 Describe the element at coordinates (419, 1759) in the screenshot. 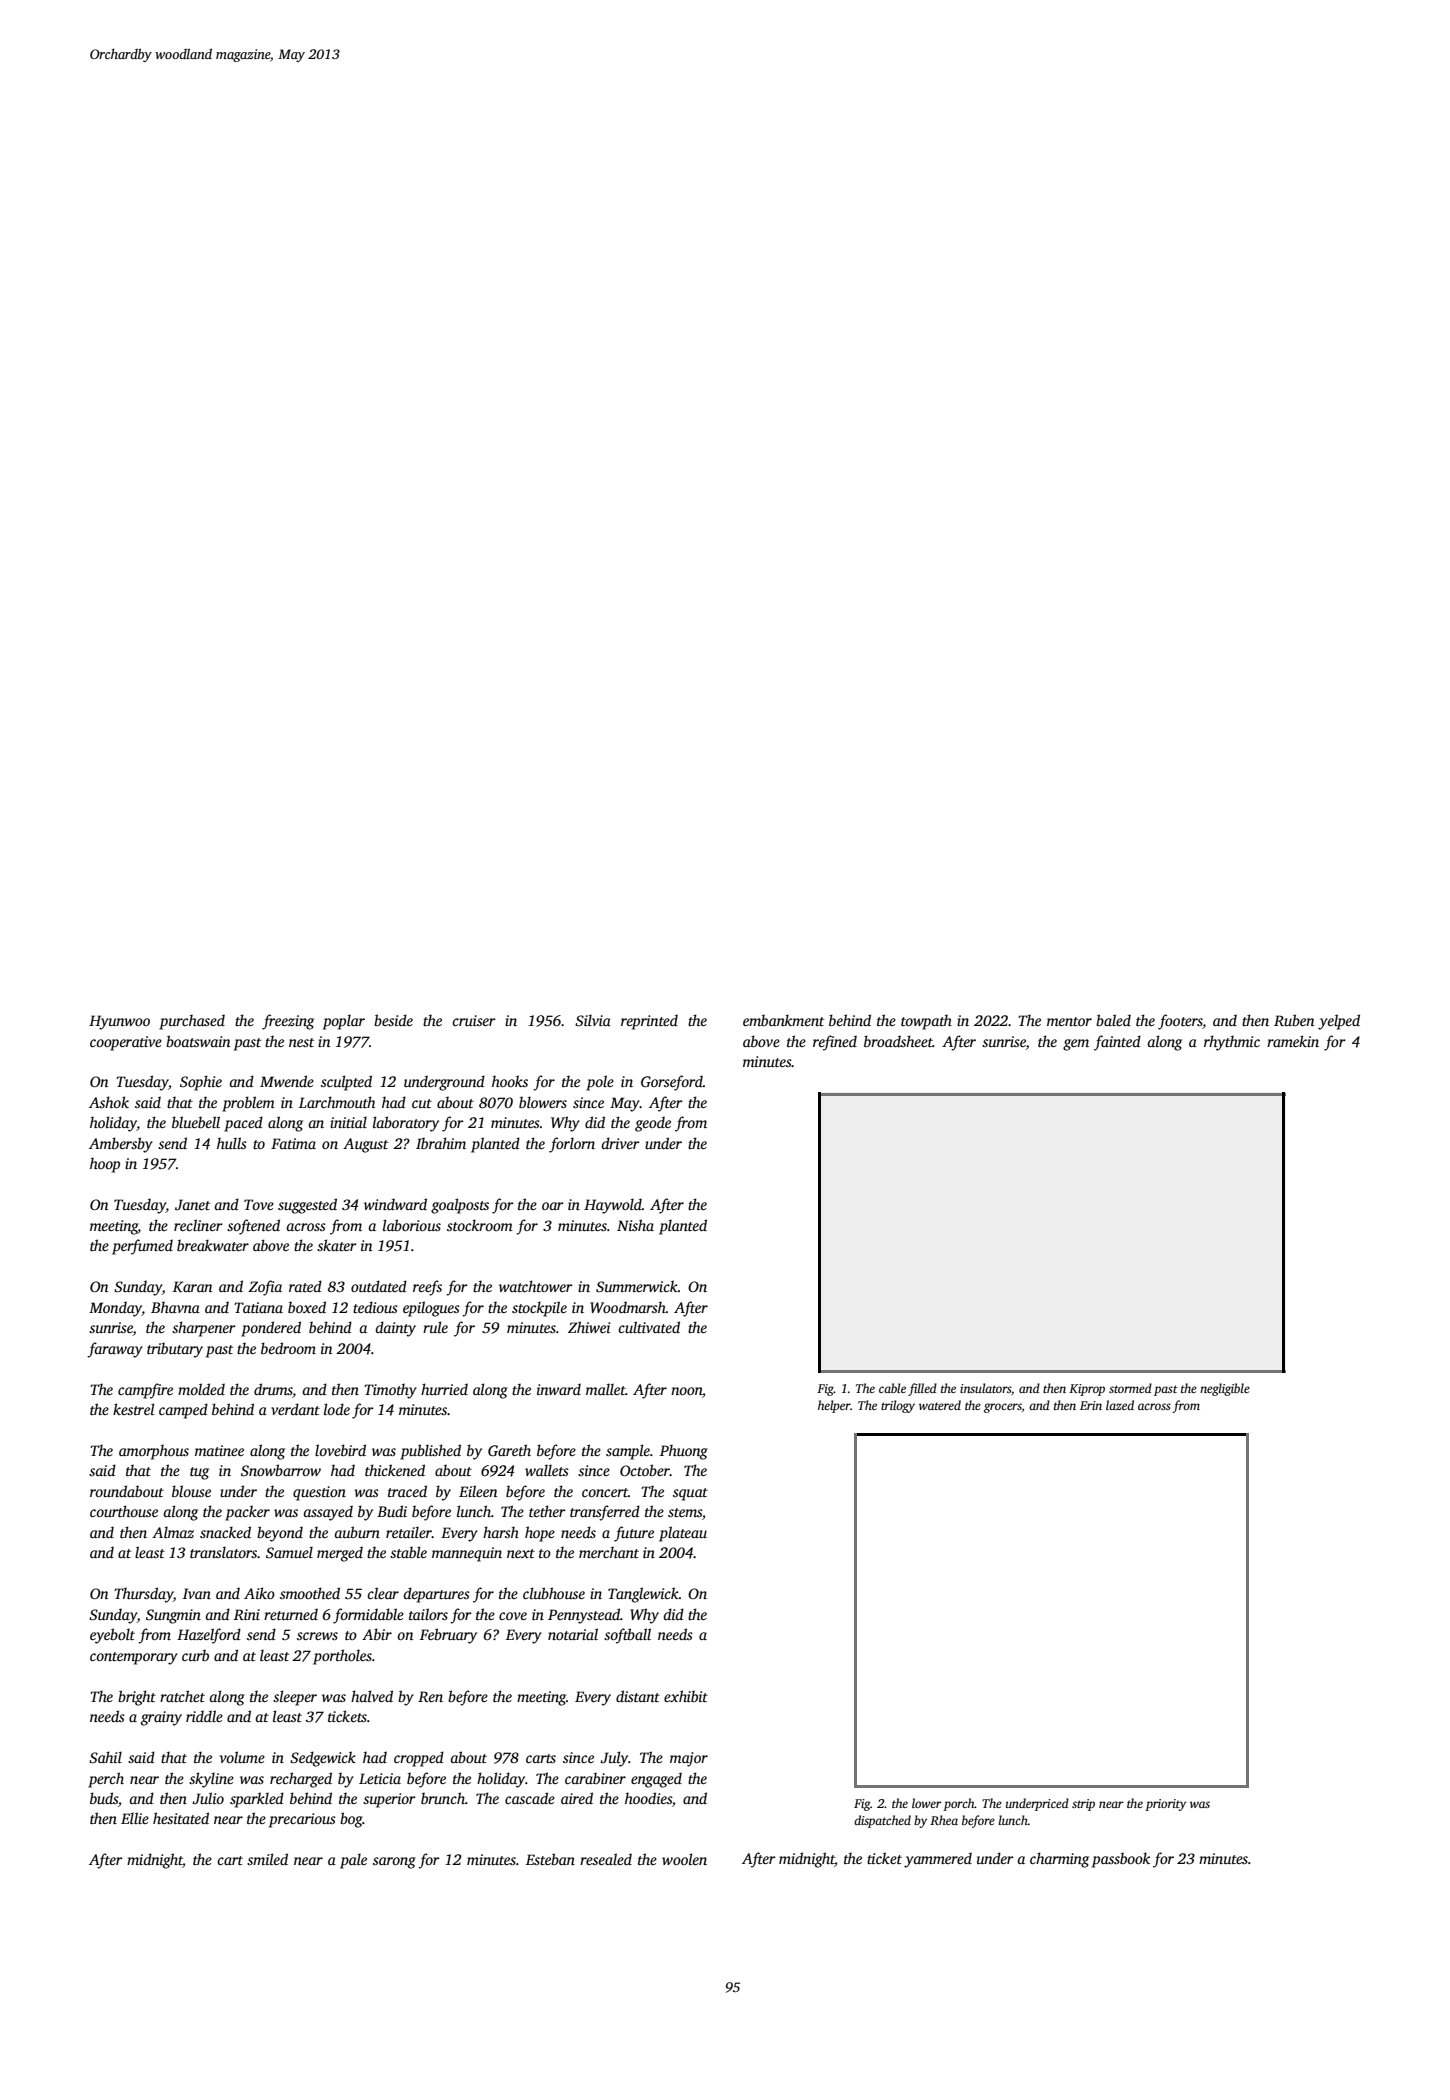

I see `cropped` at that location.
